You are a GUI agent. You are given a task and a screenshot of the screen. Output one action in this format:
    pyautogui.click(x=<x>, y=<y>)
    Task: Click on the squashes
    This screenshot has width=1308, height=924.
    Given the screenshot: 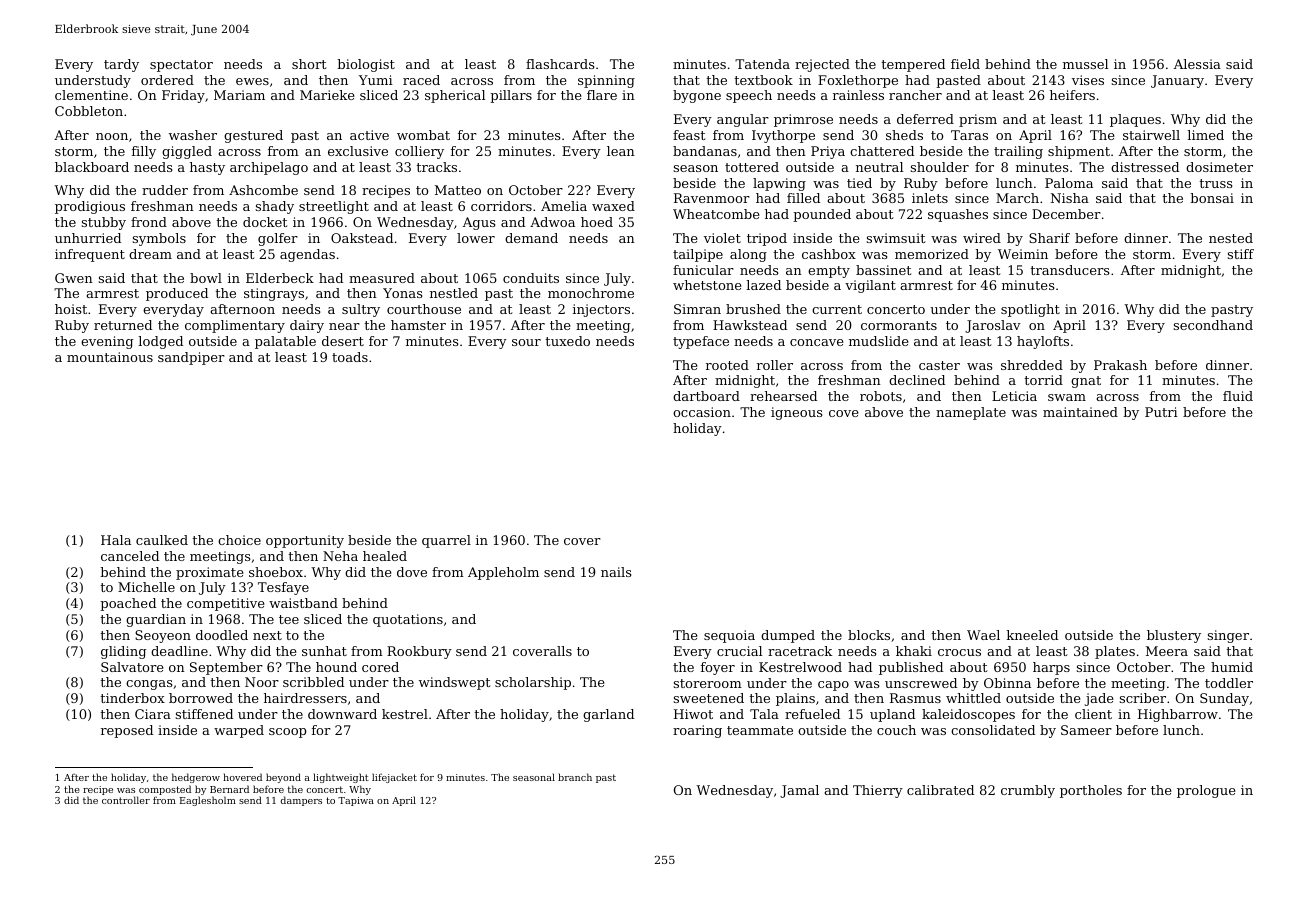 What is the action you would take?
    pyautogui.click(x=958, y=215)
